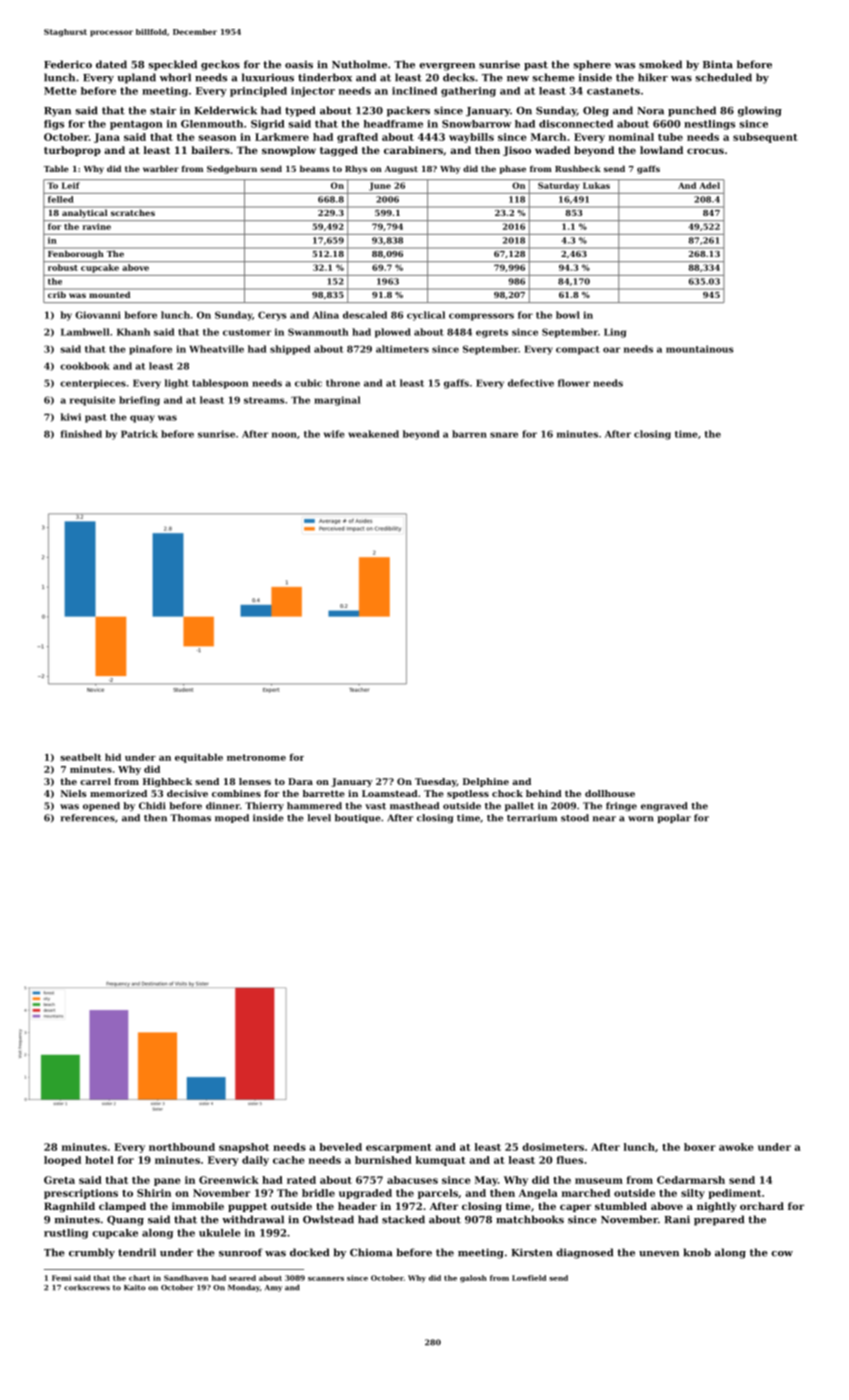 Image resolution: width=849 pixels, height=1400 pixels. I want to click on references, so click(87, 818).
